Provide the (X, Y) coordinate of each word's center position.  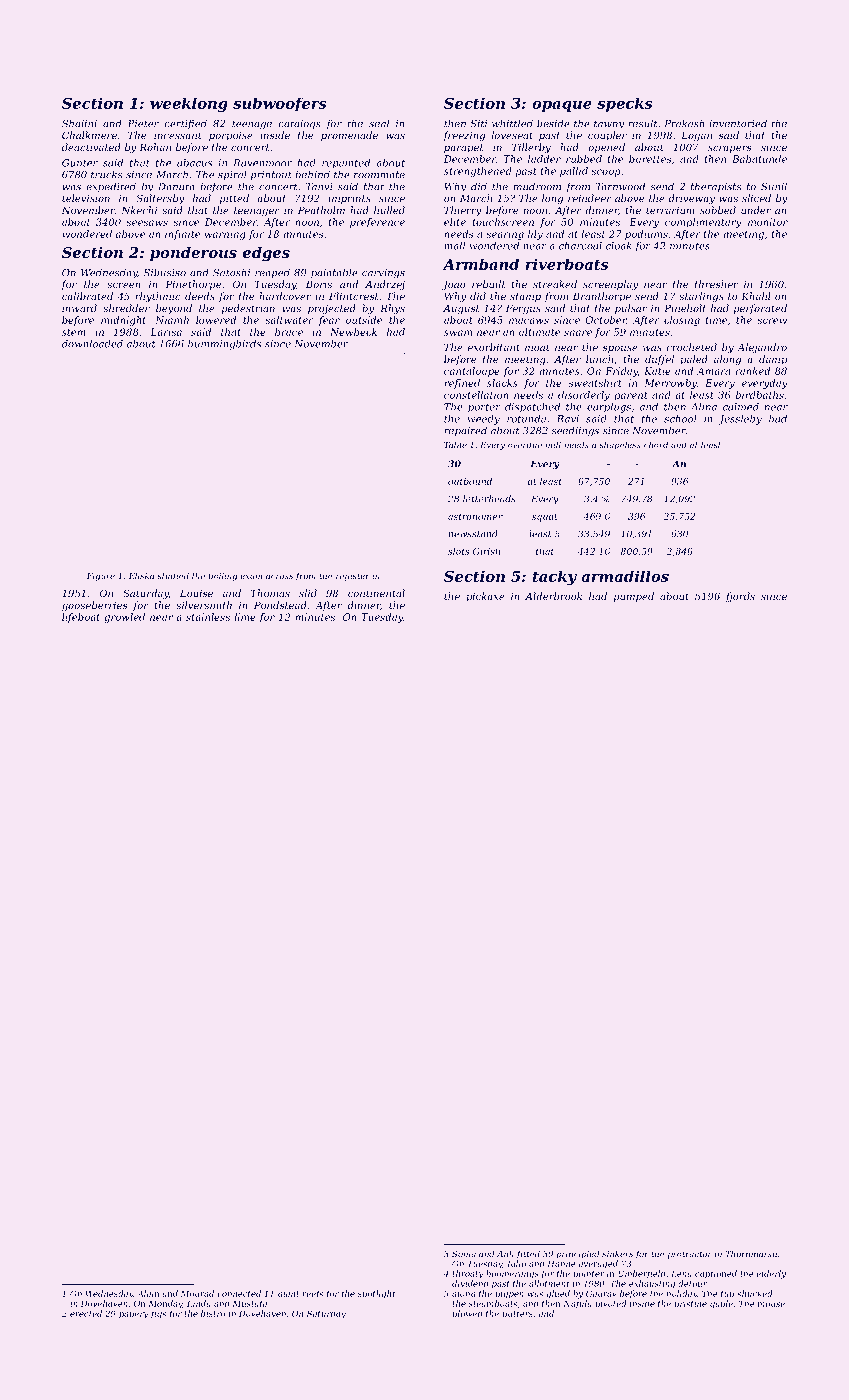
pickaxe (485, 597)
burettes (650, 159)
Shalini (79, 123)
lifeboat (81, 618)
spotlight (377, 1294)
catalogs (299, 124)
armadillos (625, 576)
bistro (213, 1313)
